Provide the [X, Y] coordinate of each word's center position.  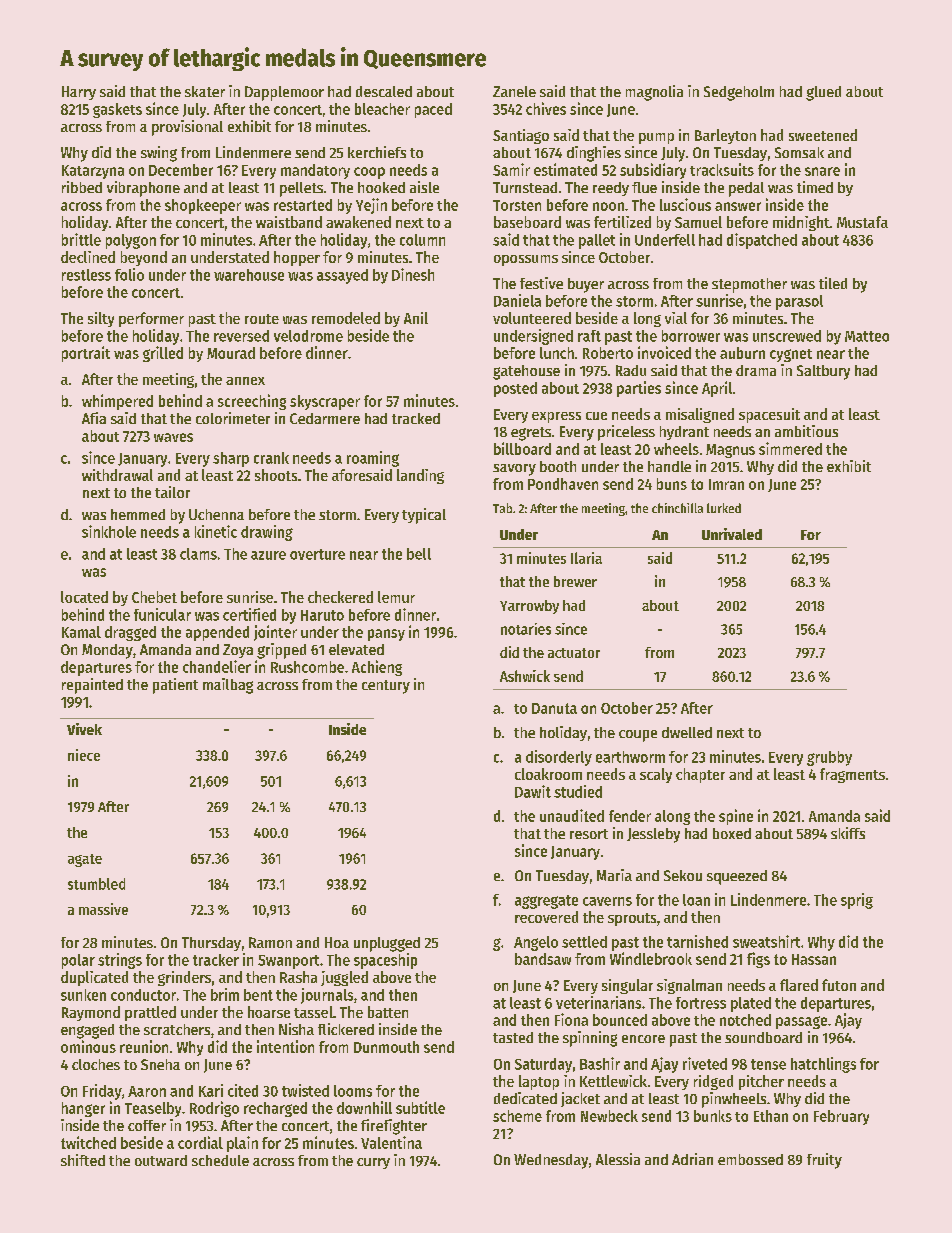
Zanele [514, 91]
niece [84, 755]
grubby [829, 758]
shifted [83, 1160]
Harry [79, 93]
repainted [92, 686]
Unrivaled [732, 534]
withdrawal [117, 475]
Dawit [533, 791]
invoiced [664, 352]
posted [515, 389]
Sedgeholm [739, 93]
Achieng [377, 668]
